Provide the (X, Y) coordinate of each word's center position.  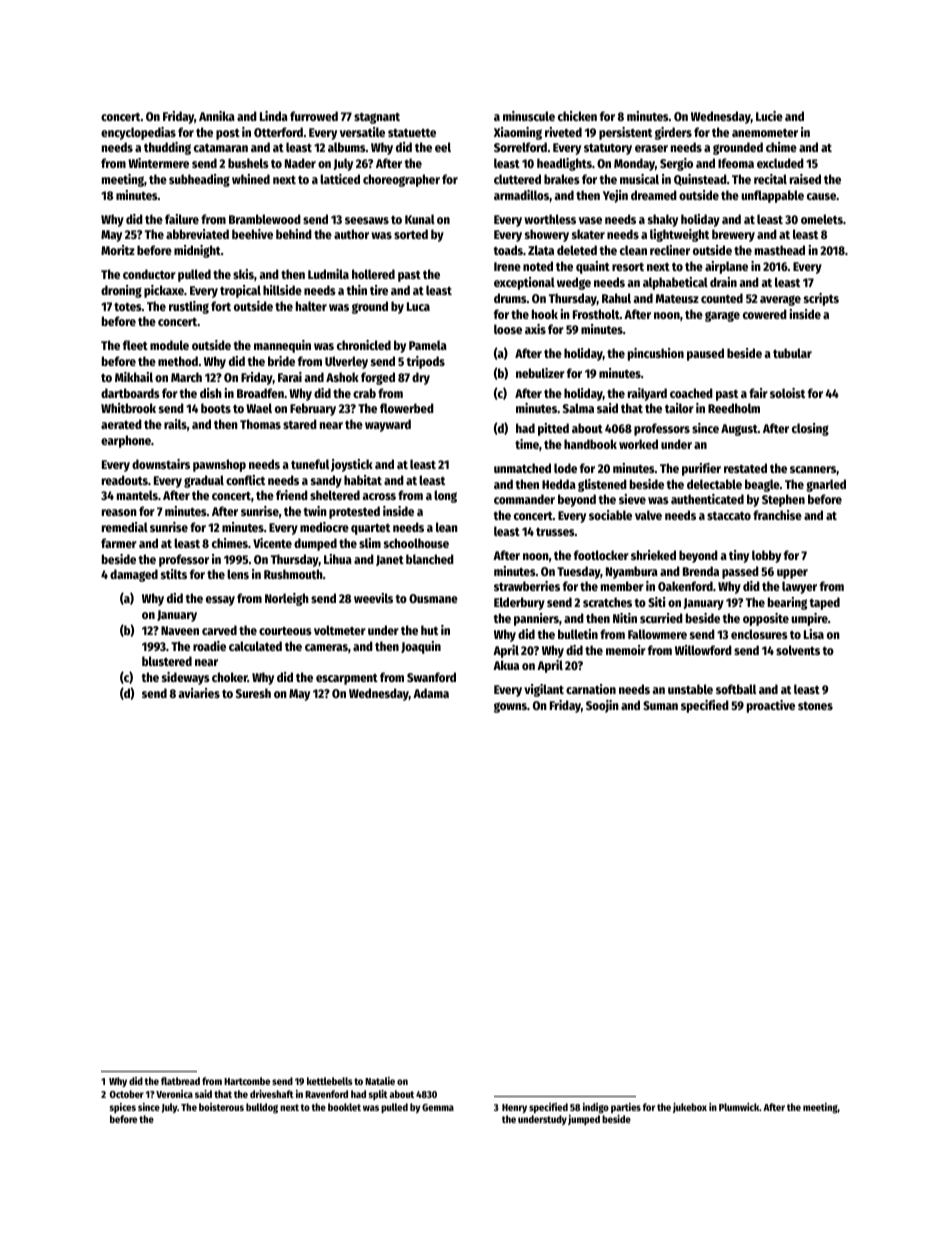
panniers (536, 619)
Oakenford (685, 586)
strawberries (527, 586)
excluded (780, 163)
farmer (119, 543)
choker (230, 677)
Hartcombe (247, 1081)
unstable (690, 689)
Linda (274, 116)
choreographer (401, 180)
